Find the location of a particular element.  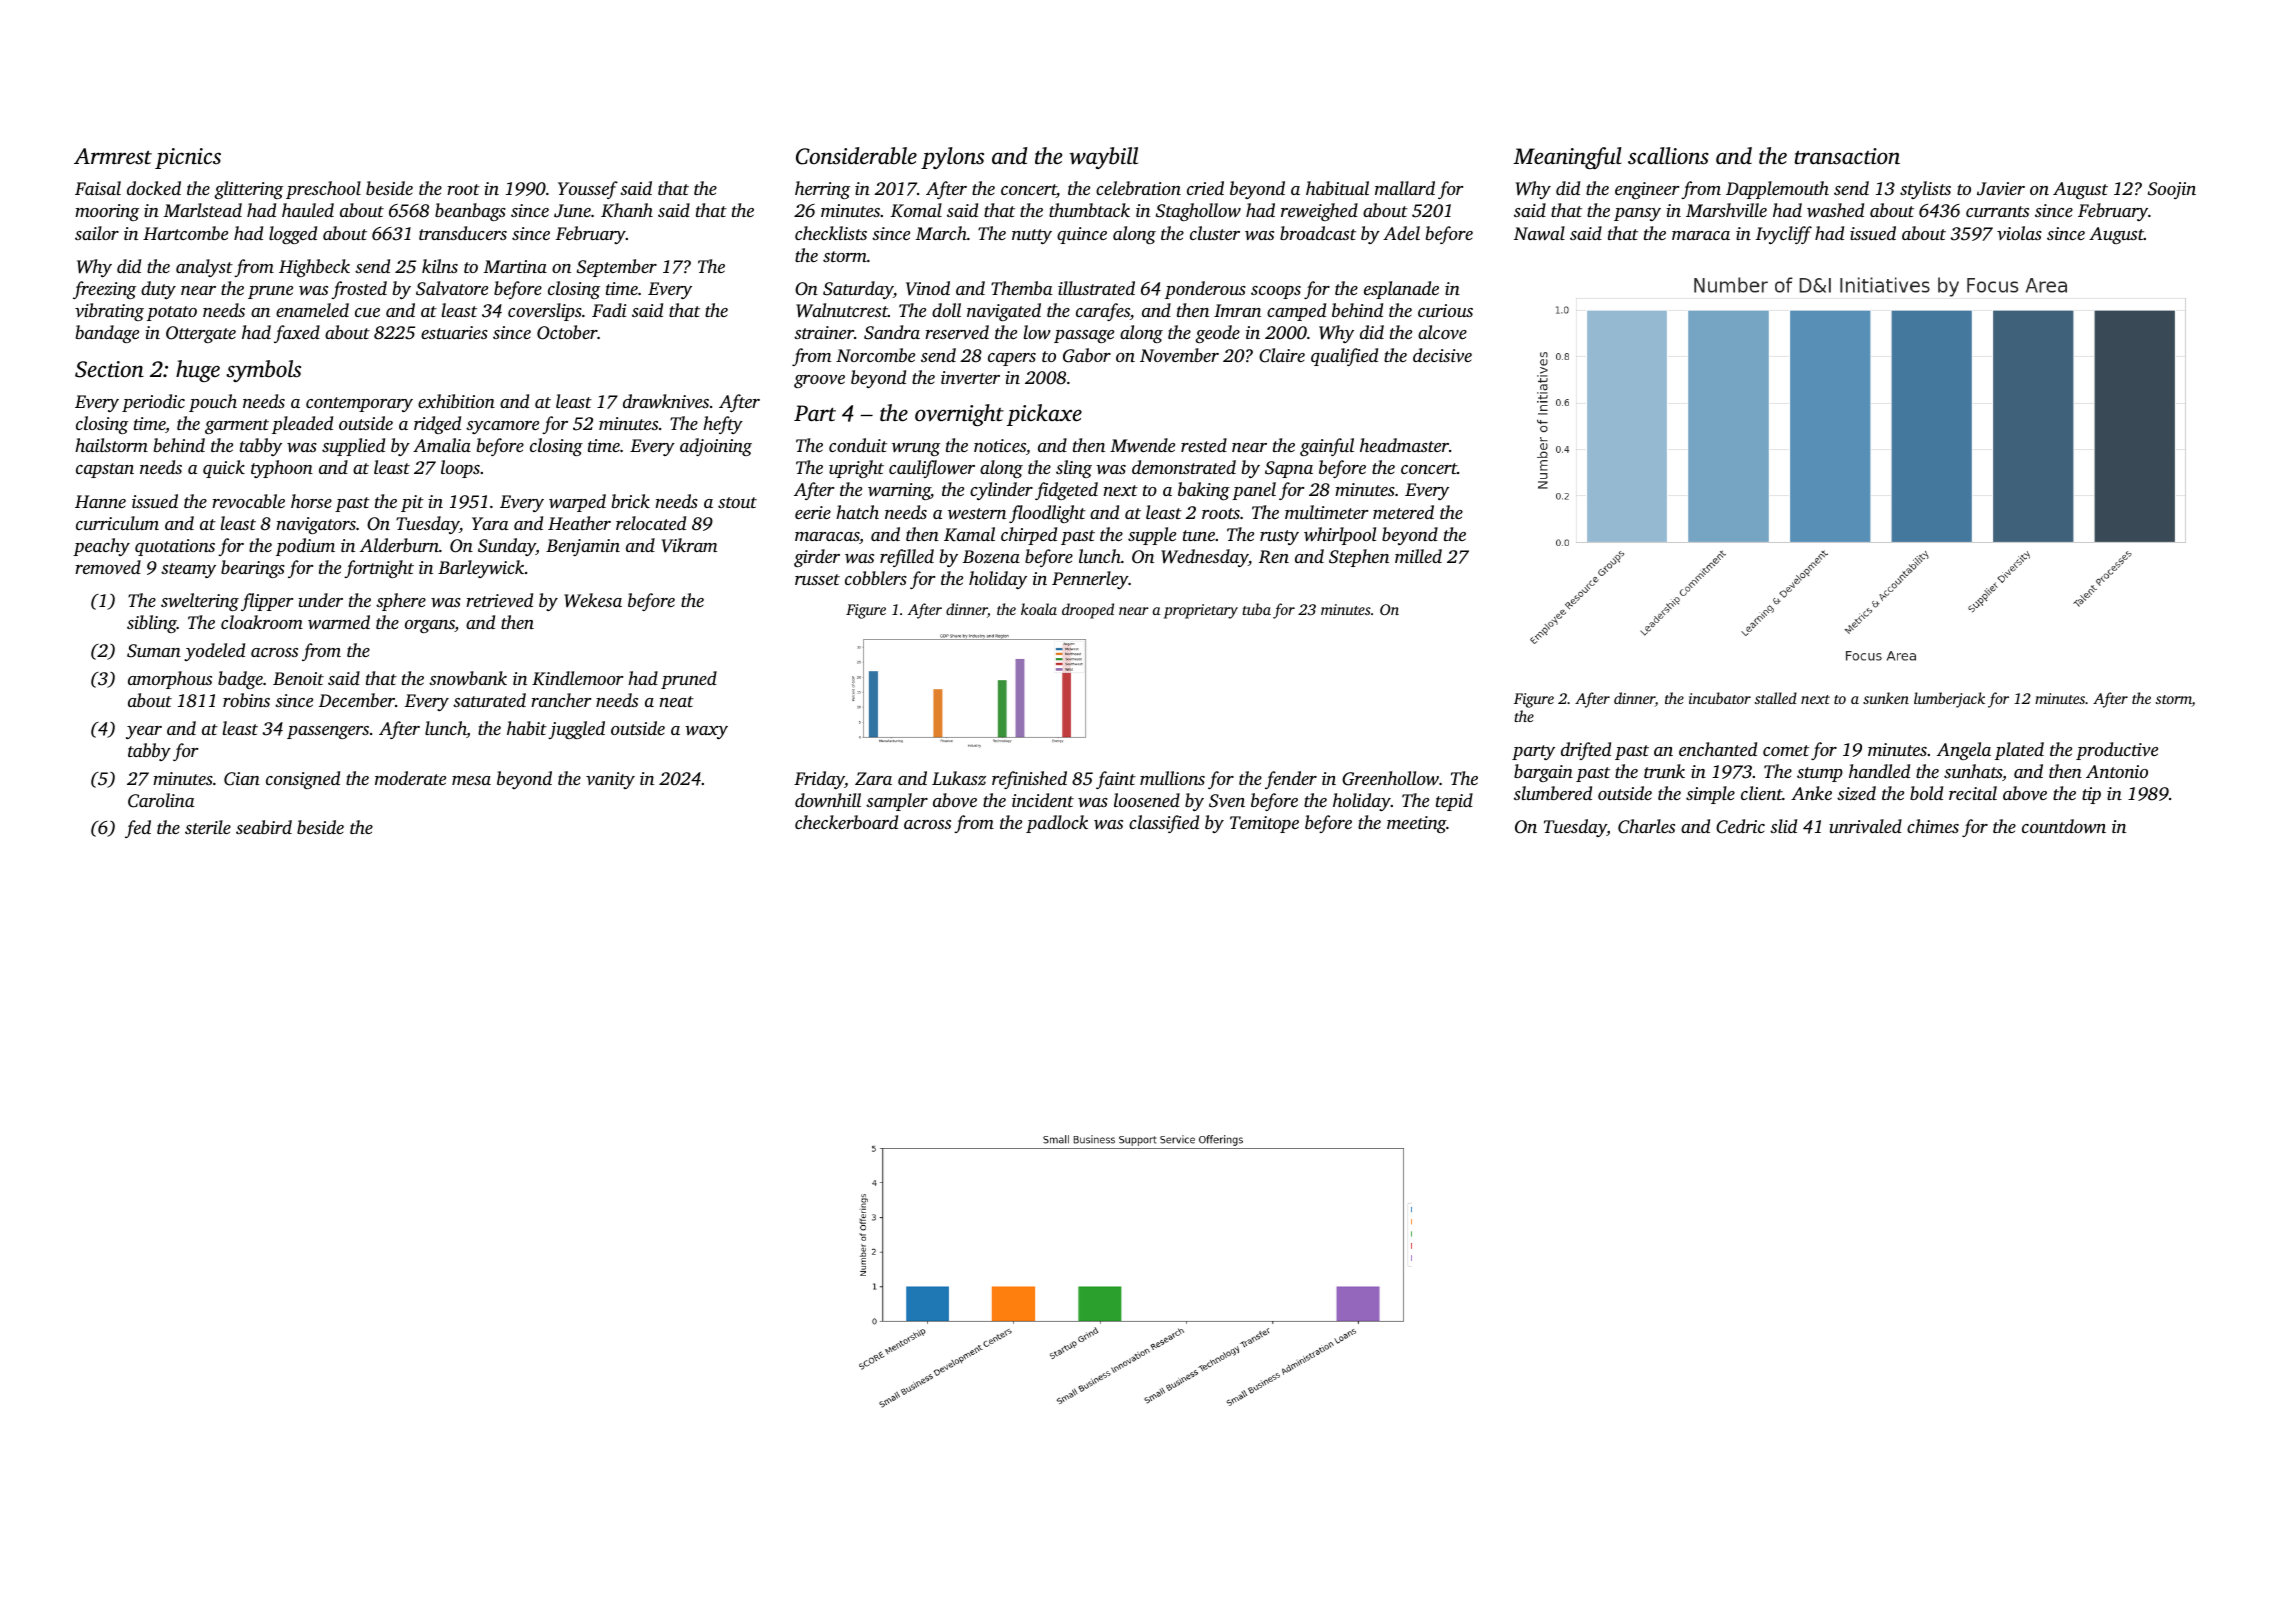

headmaster is located at coordinates (1404, 445).
